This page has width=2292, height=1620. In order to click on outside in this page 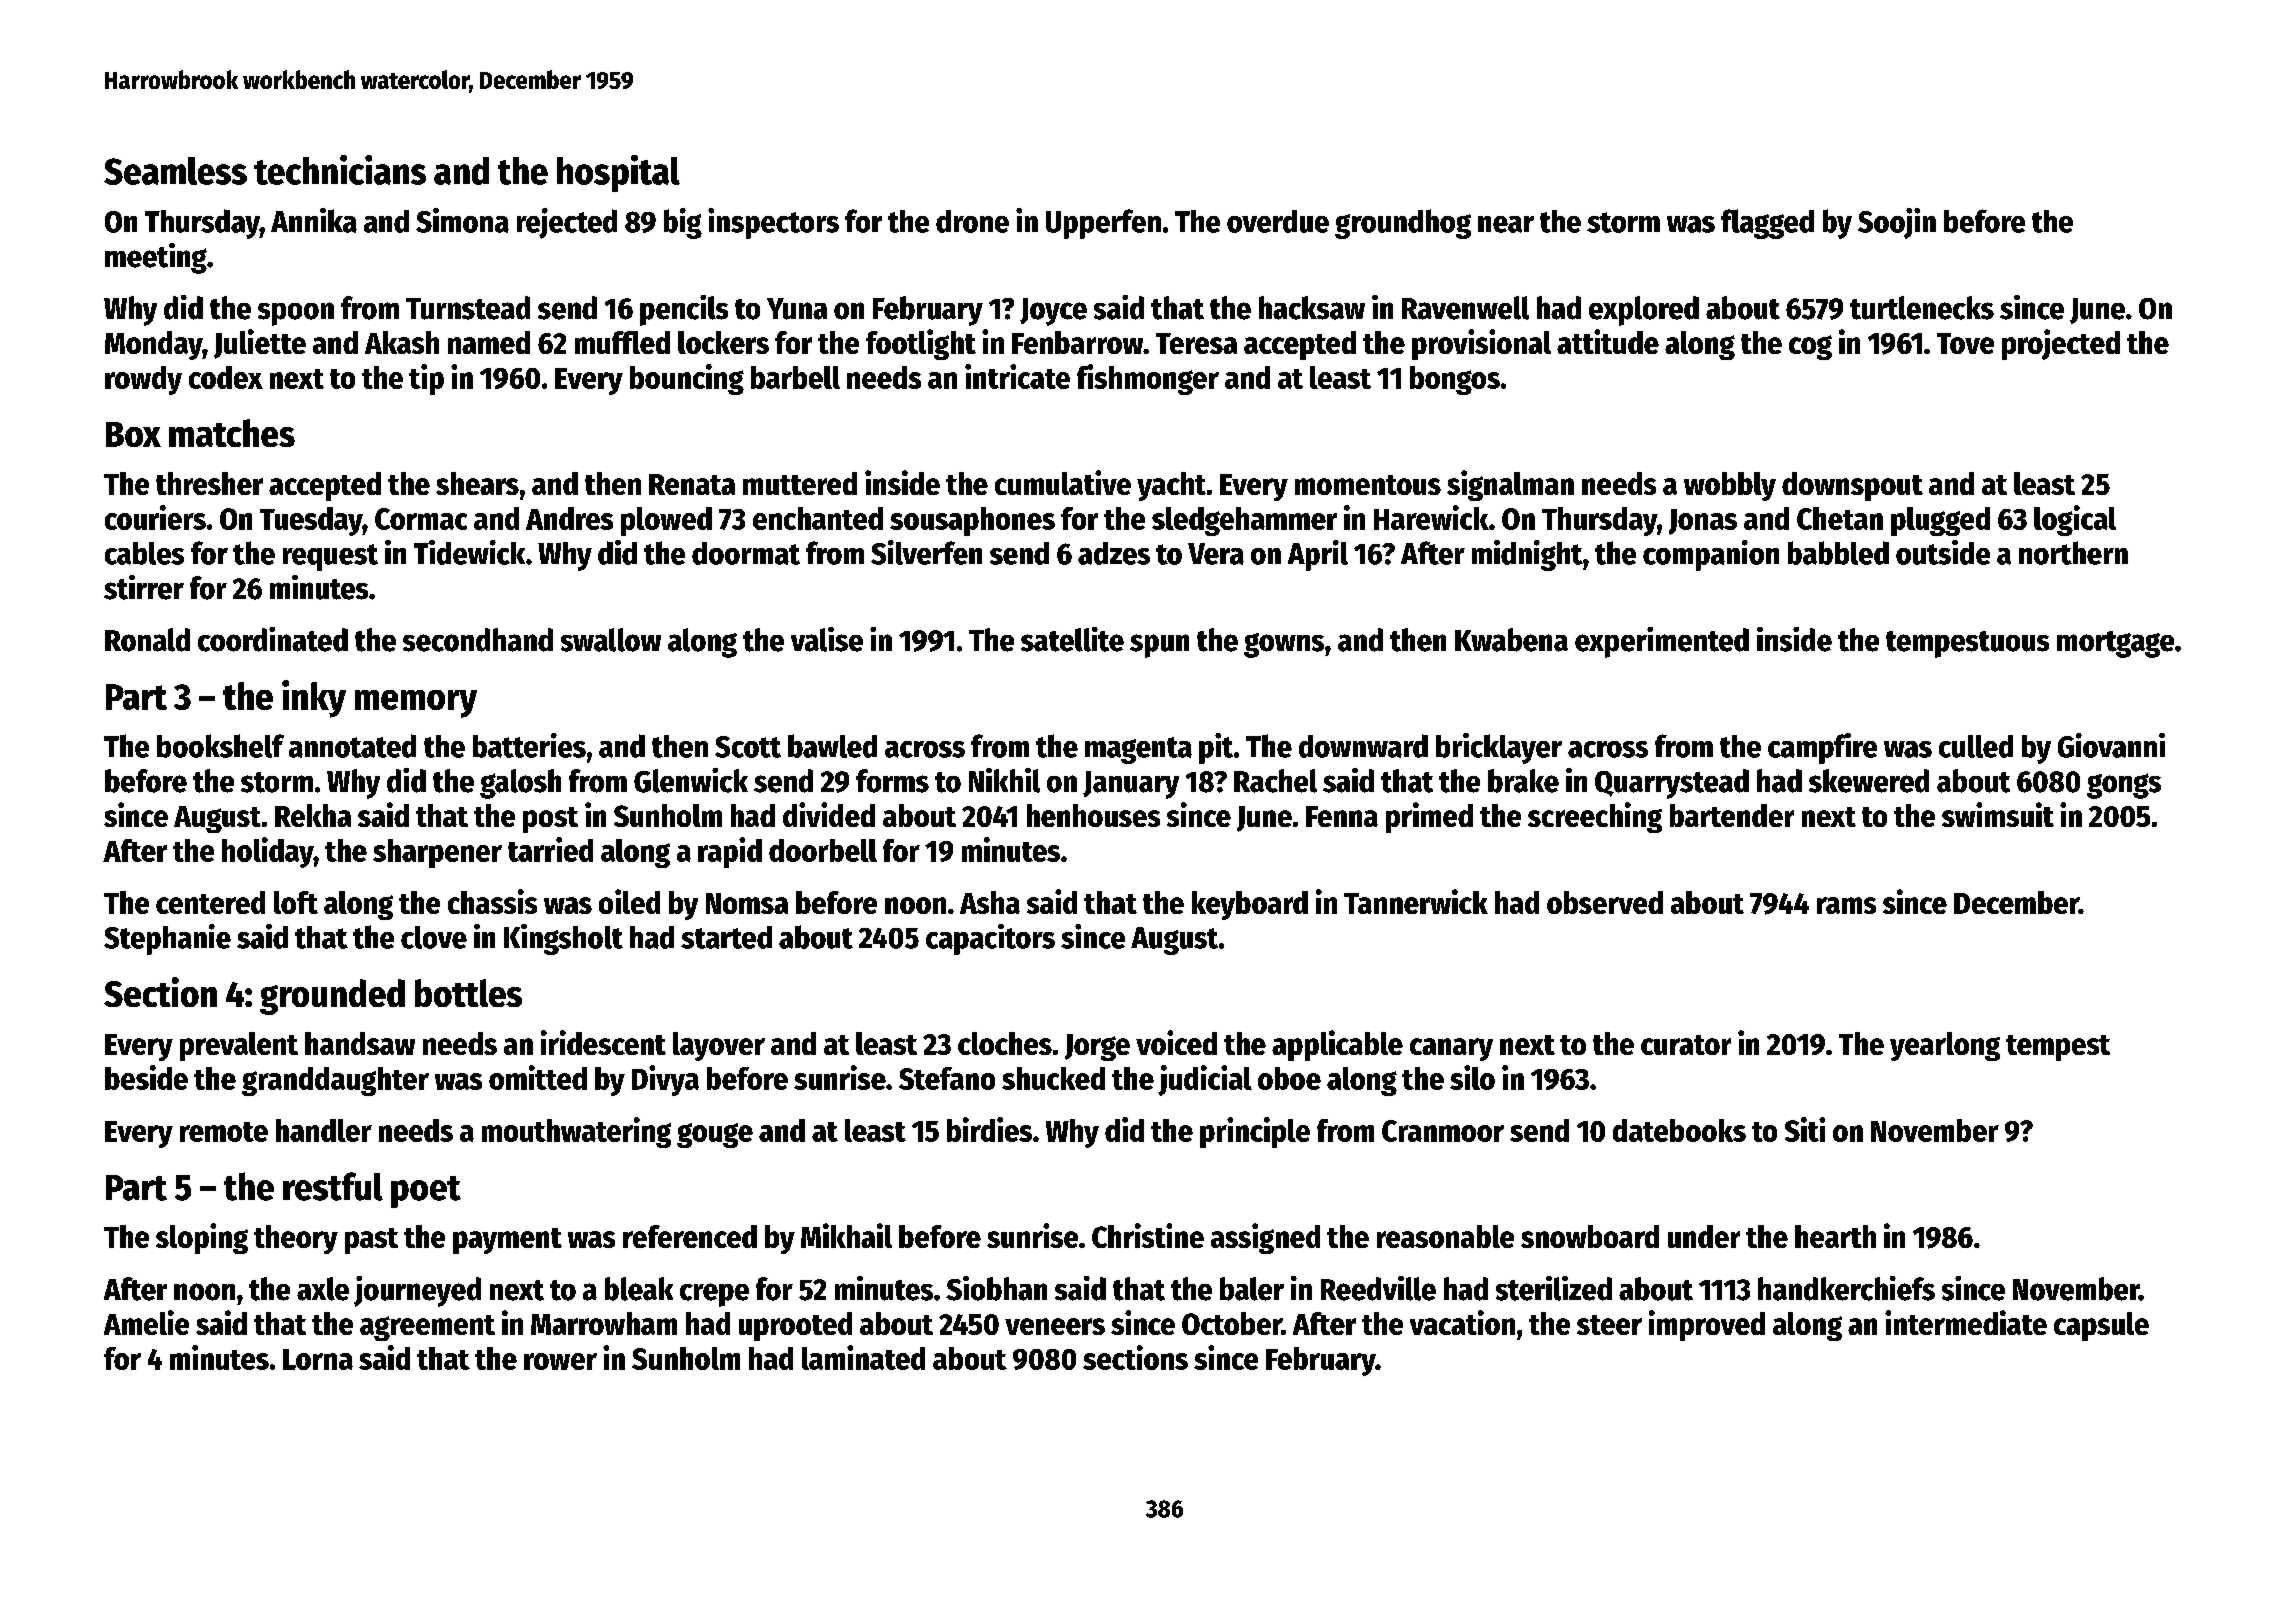, I will do `click(1943, 552)`.
